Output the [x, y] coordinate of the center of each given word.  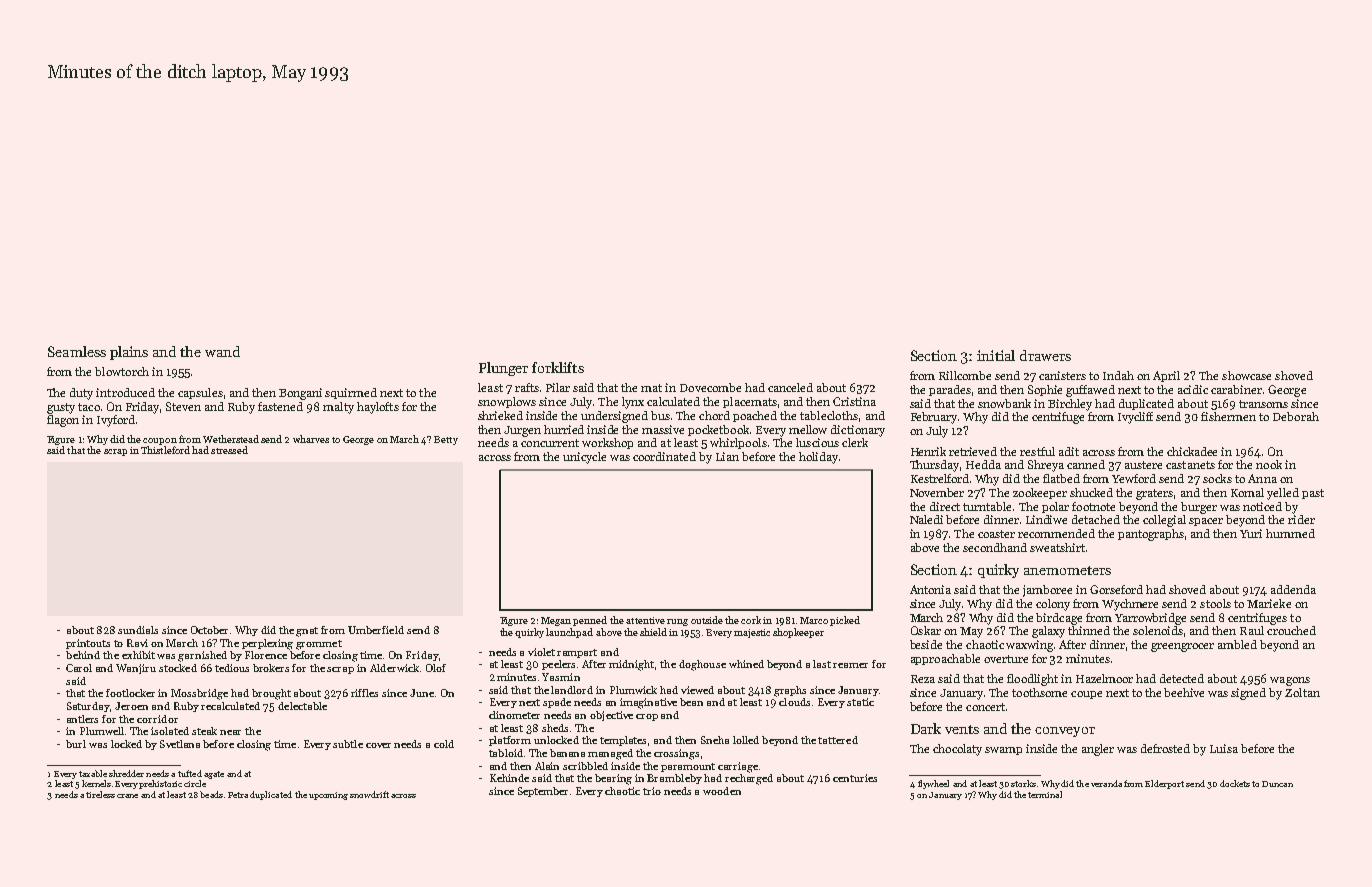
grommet [319, 645]
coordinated [664, 456]
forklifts [558, 367]
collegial [1164, 521]
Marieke [1269, 603]
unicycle [584, 458]
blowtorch [122, 371]
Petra [238, 795]
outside [707, 620]
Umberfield [376, 630]
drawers [1045, 355]
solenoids [1158, 630]
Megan [556, 621]
